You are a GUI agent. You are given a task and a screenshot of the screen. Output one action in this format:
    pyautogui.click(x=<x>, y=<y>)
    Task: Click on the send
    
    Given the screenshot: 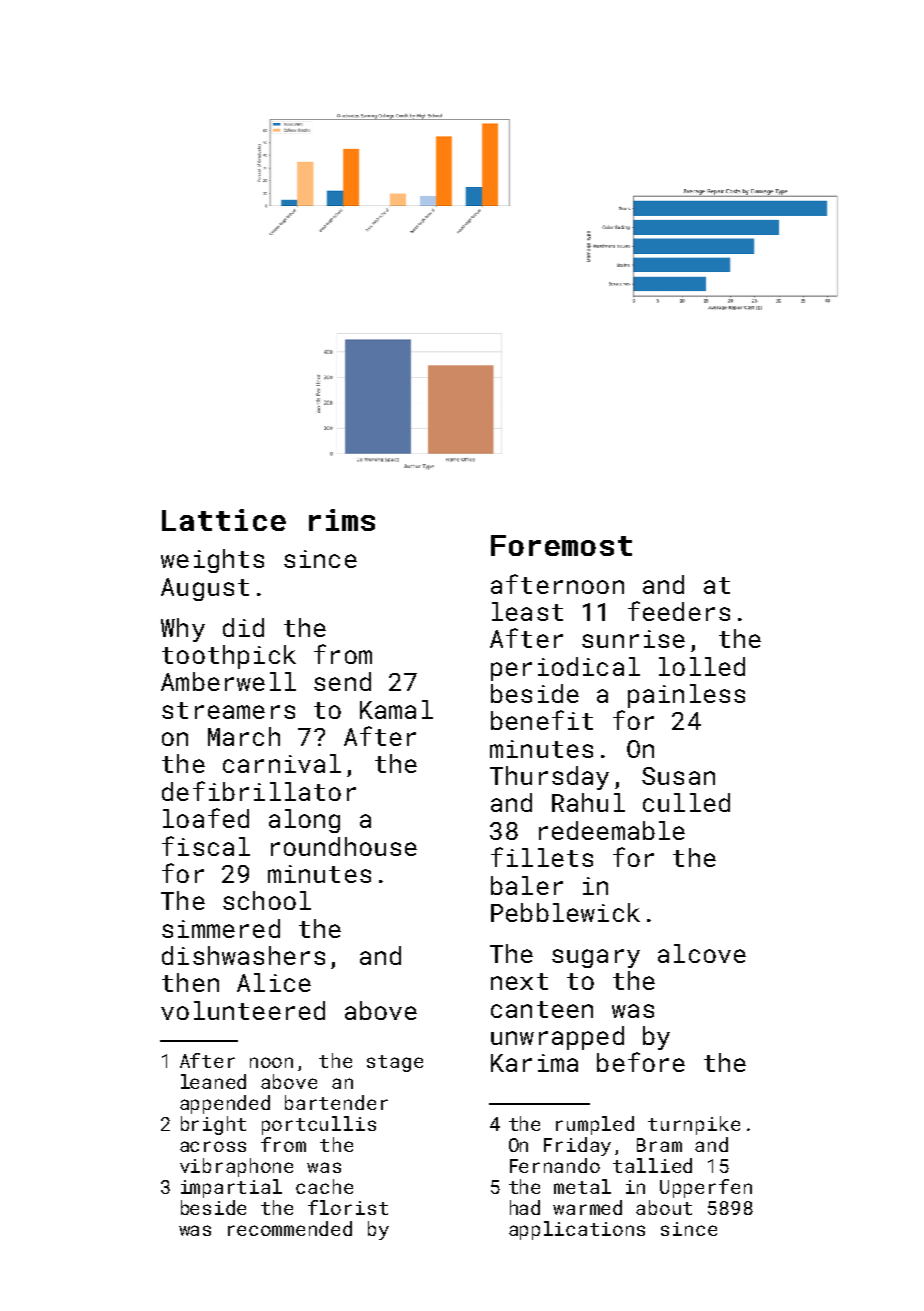 What is the action you would take?
    pyautogui.click(x=342, y=681)
